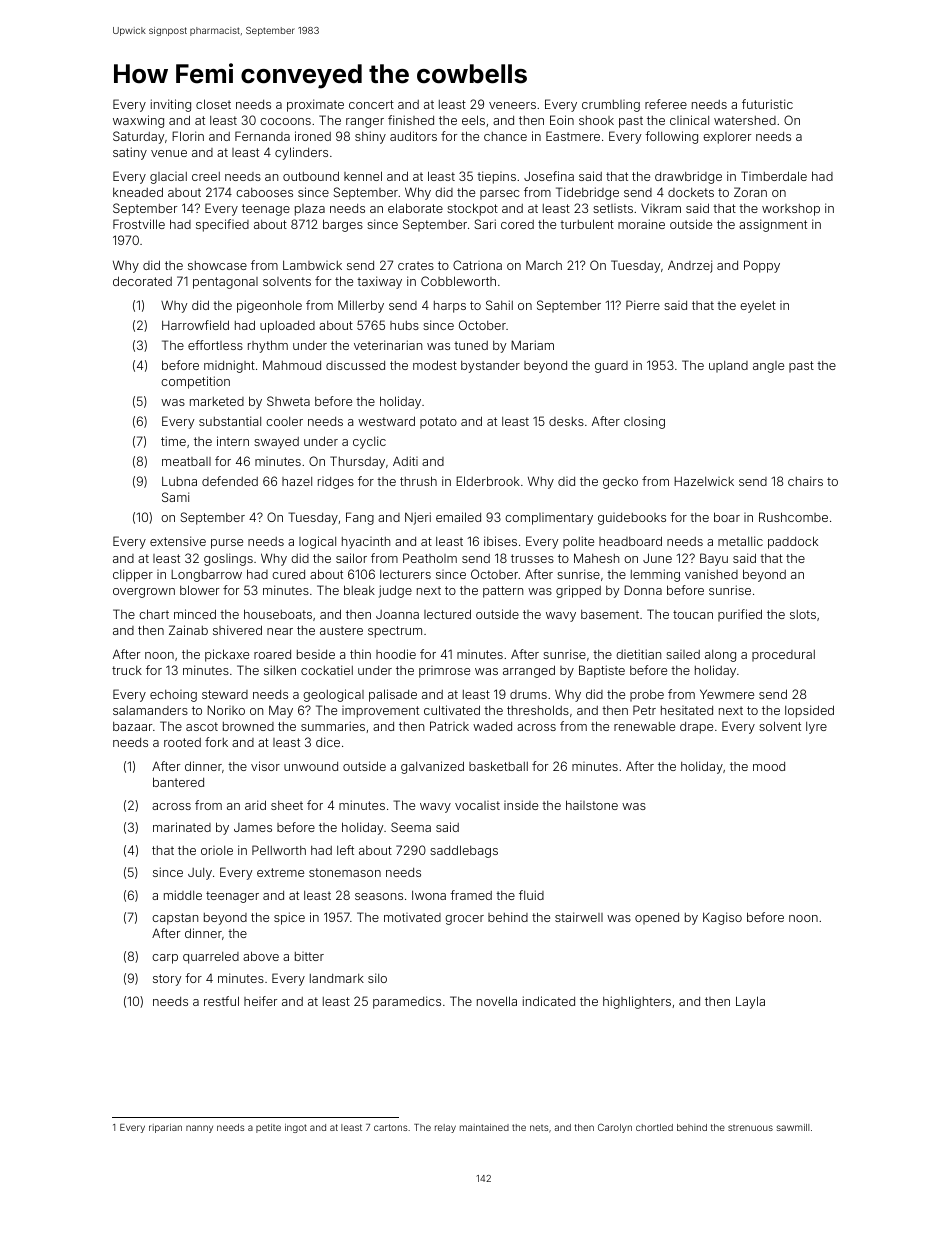 This image has height=1233, width=952. I want to click on futuristic, so click(767, 104).
